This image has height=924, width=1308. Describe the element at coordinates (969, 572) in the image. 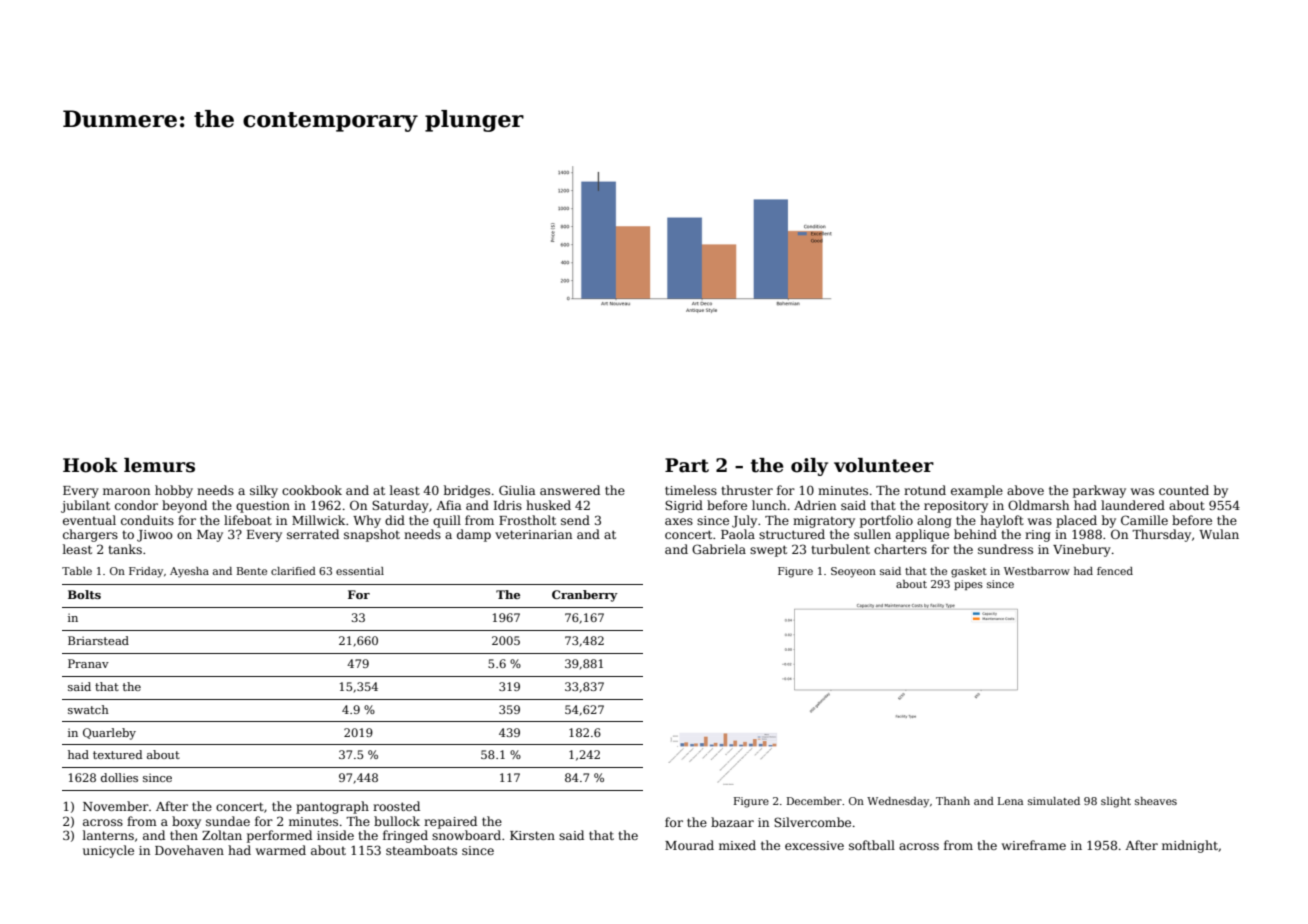

I see `gasket` at that location.
